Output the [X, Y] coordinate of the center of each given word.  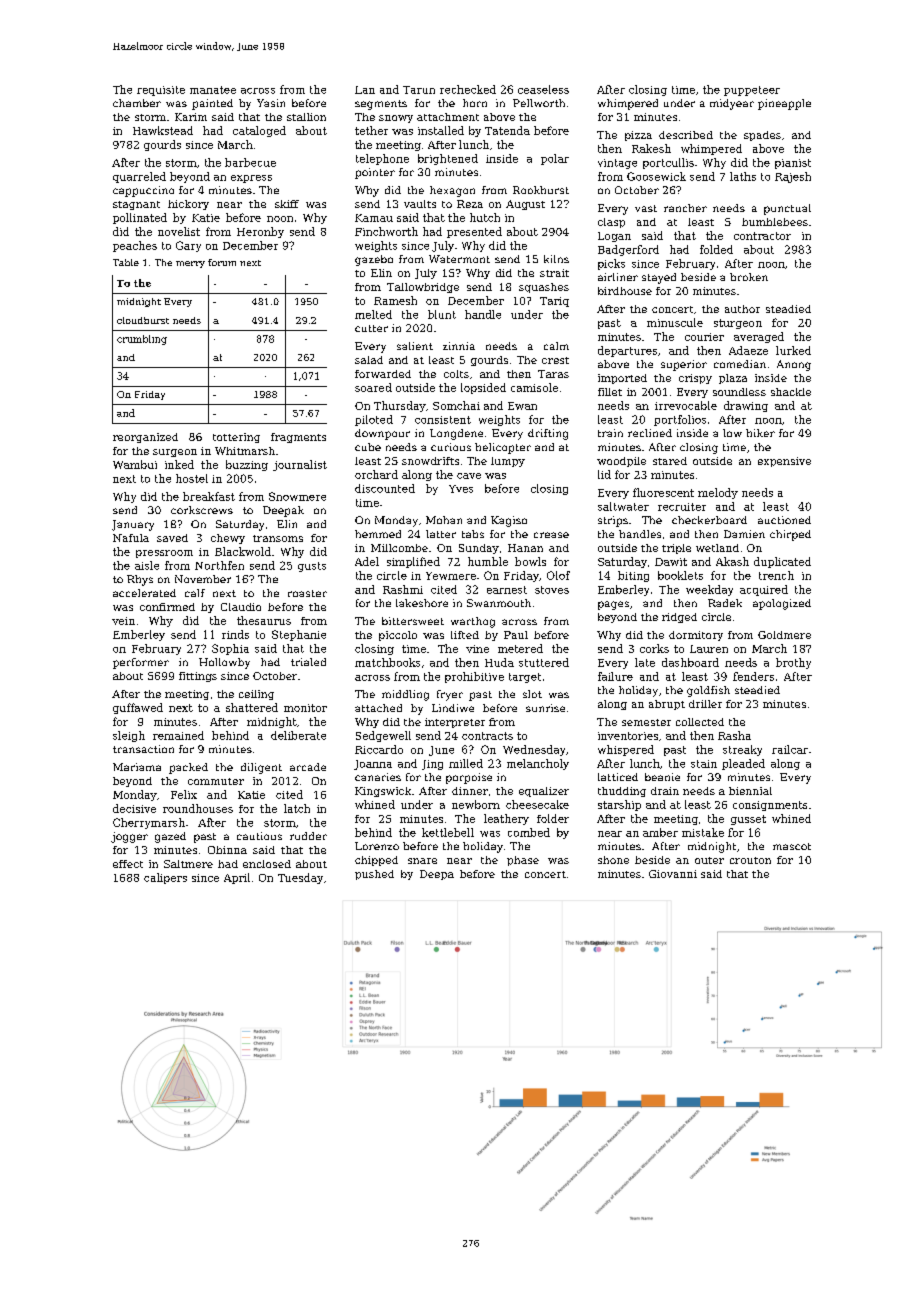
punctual [787, 209]
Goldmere [784, 635]
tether [371, 130]
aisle [147, 565]
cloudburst [143, 320]
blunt [442, 314]
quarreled [139, 177]
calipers [165, 878]
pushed [374, 875]
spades [762, 136]
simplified [413, 562]
